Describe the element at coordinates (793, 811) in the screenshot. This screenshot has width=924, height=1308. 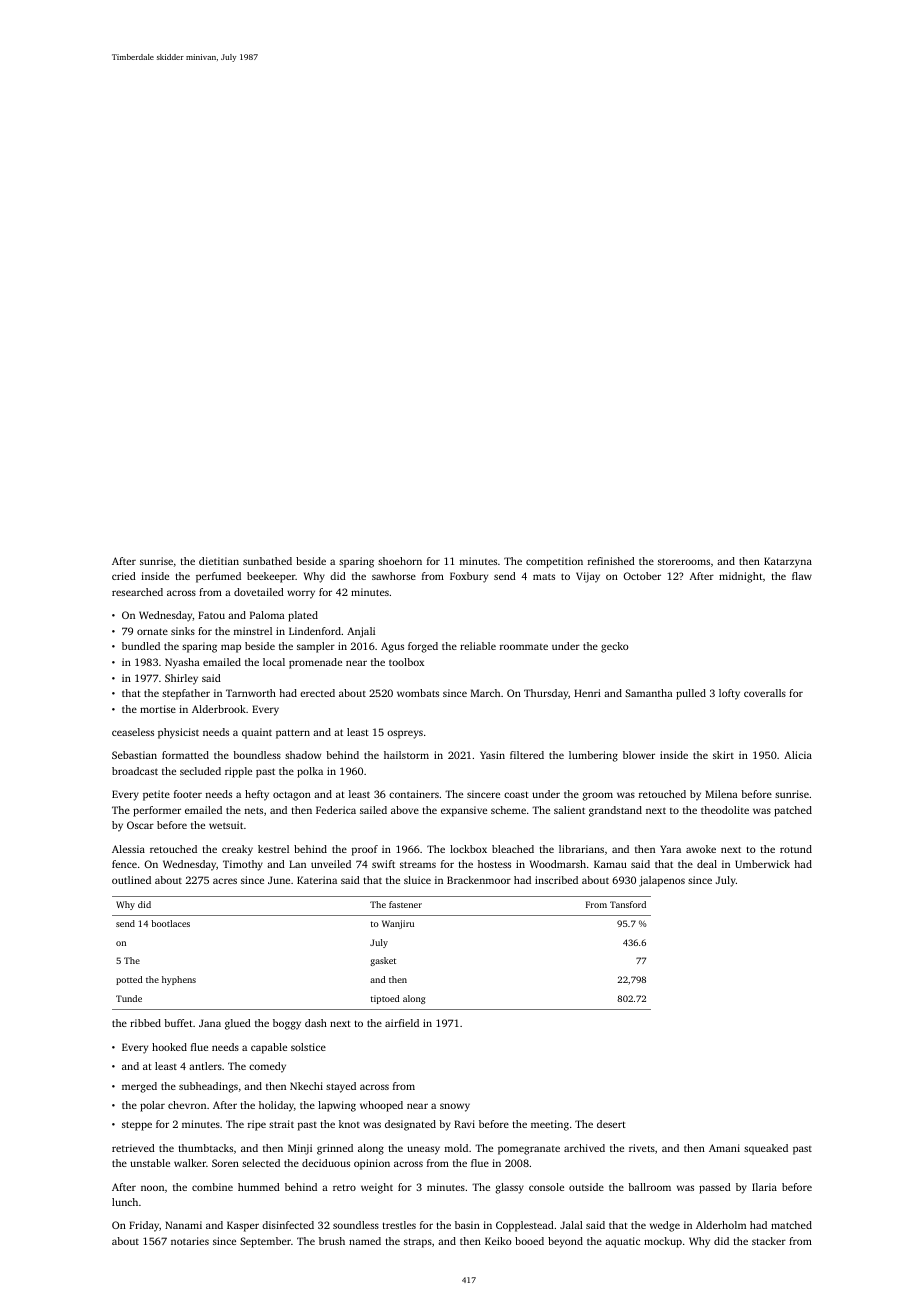
I see `patched` at that location.
